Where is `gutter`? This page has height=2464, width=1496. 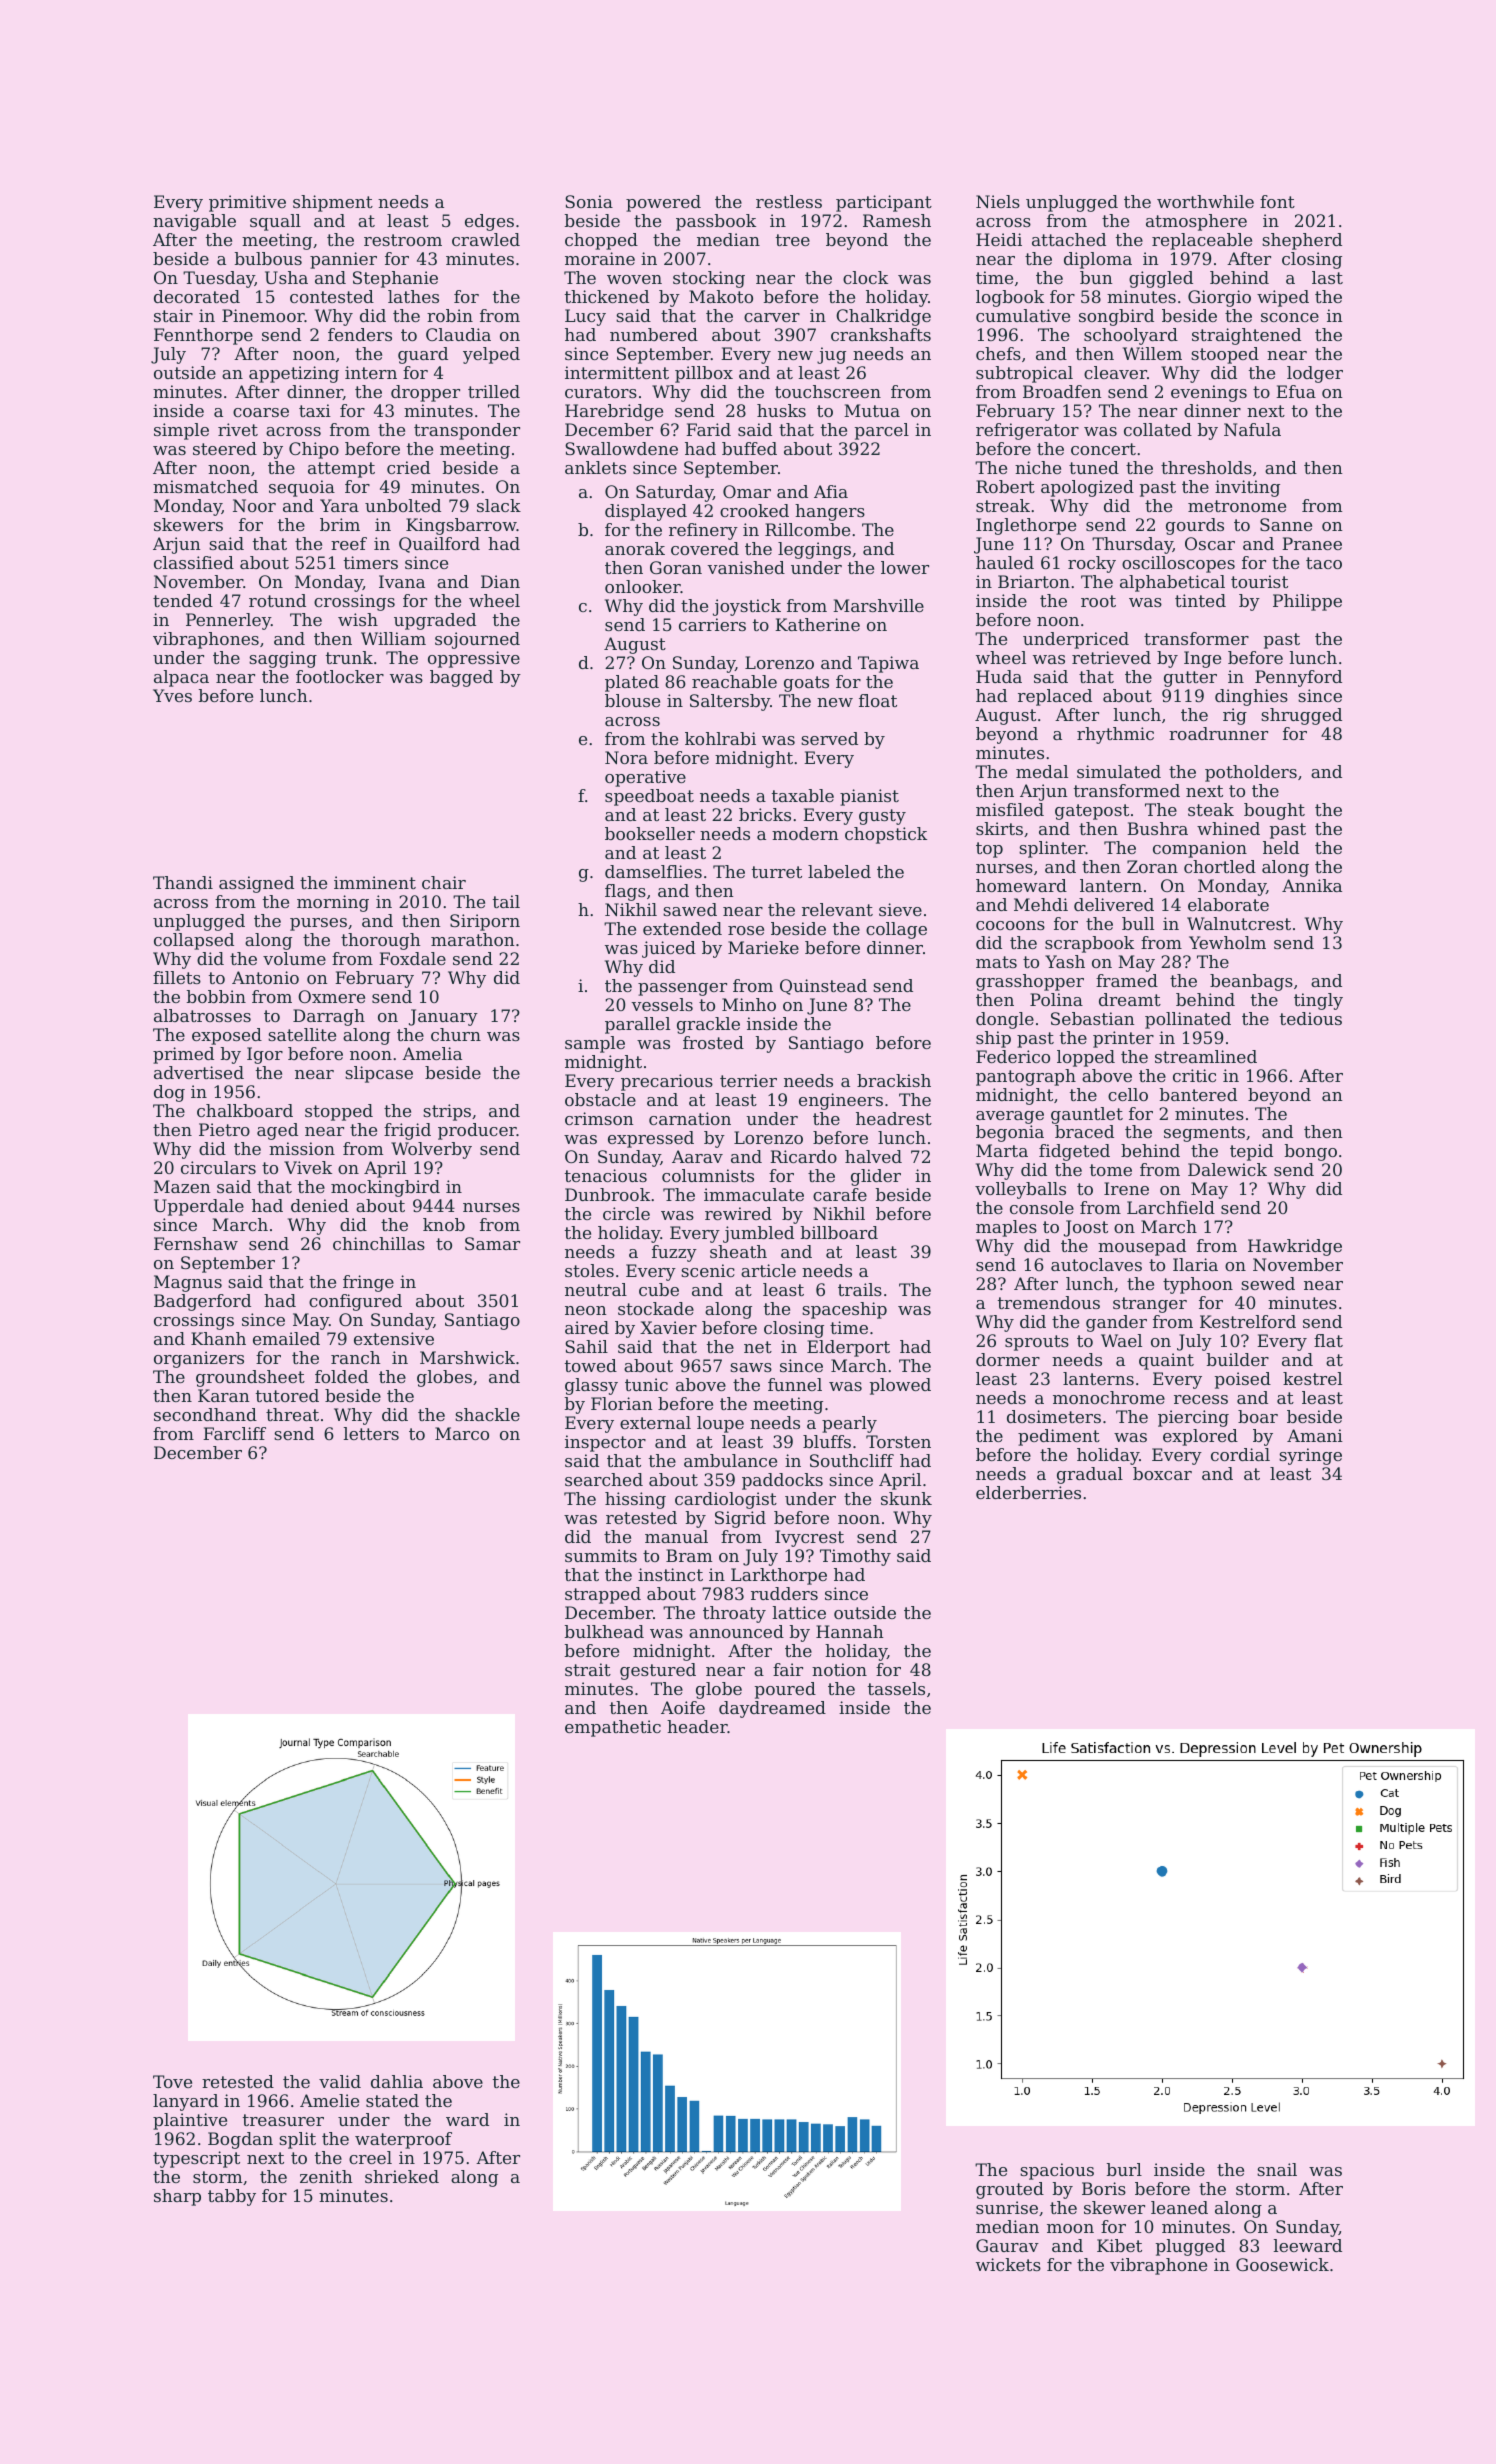
gutter is located at coordinates (1190, 679).
